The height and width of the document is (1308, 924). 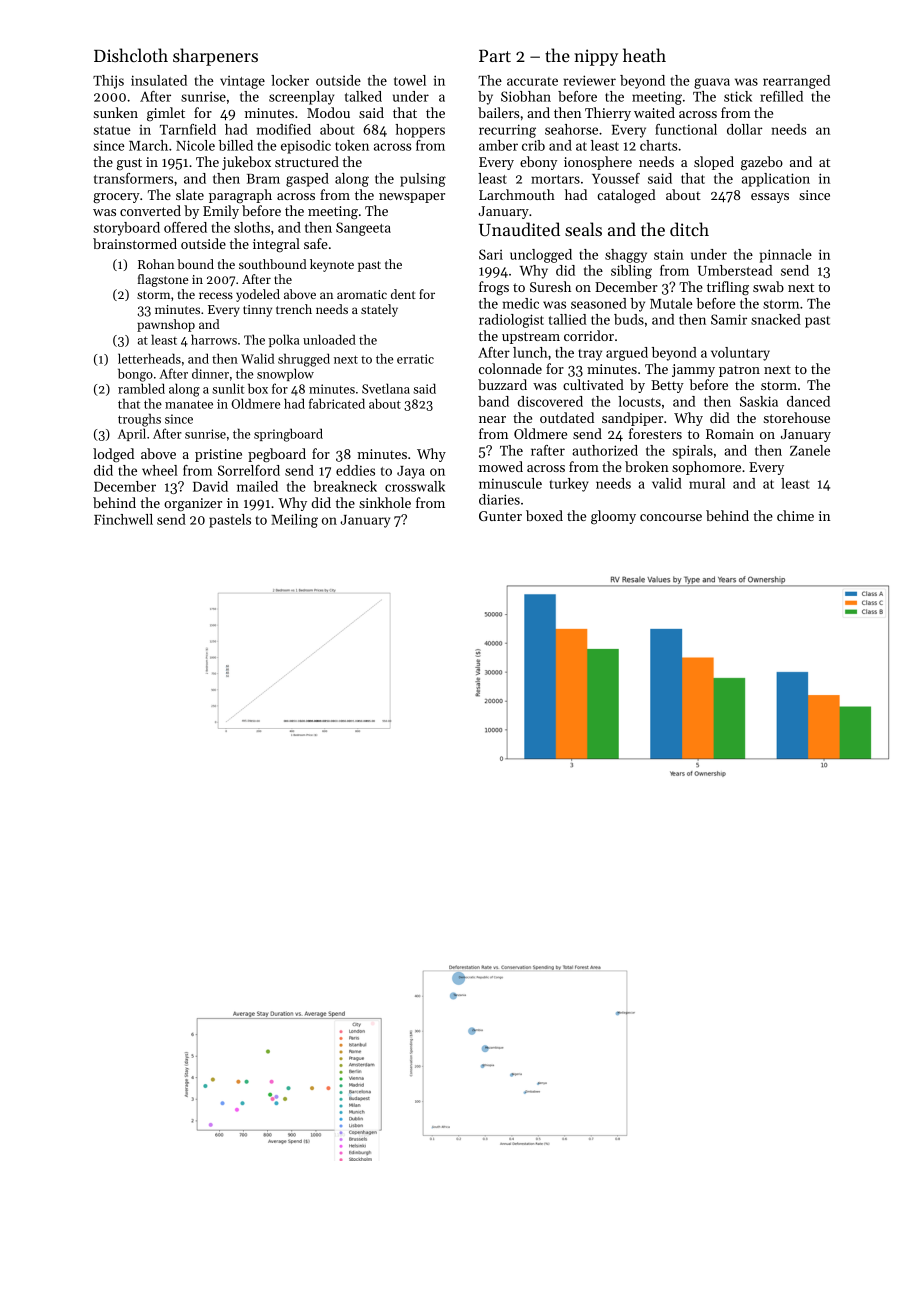 What do you see at coordinates (521, 303) in the document?
I see `medic` at bounding box center [521, 303].
